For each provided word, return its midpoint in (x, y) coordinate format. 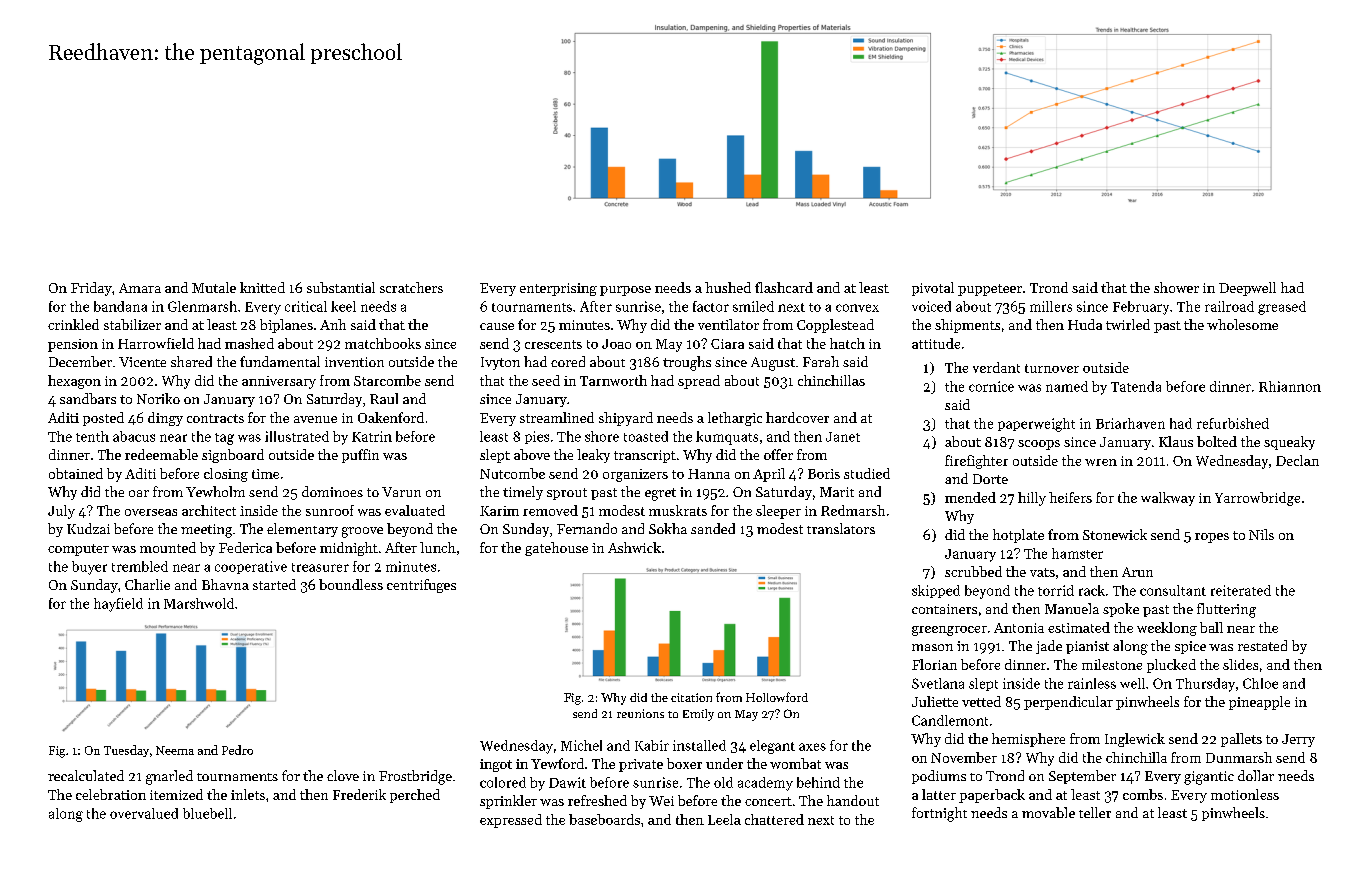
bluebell (207, 813)
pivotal (933, 289)
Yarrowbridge (1257, 499)
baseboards (604, 819)
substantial (341, 287)
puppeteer (990, 290)
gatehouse (556, 549)
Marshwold (199, 603)
